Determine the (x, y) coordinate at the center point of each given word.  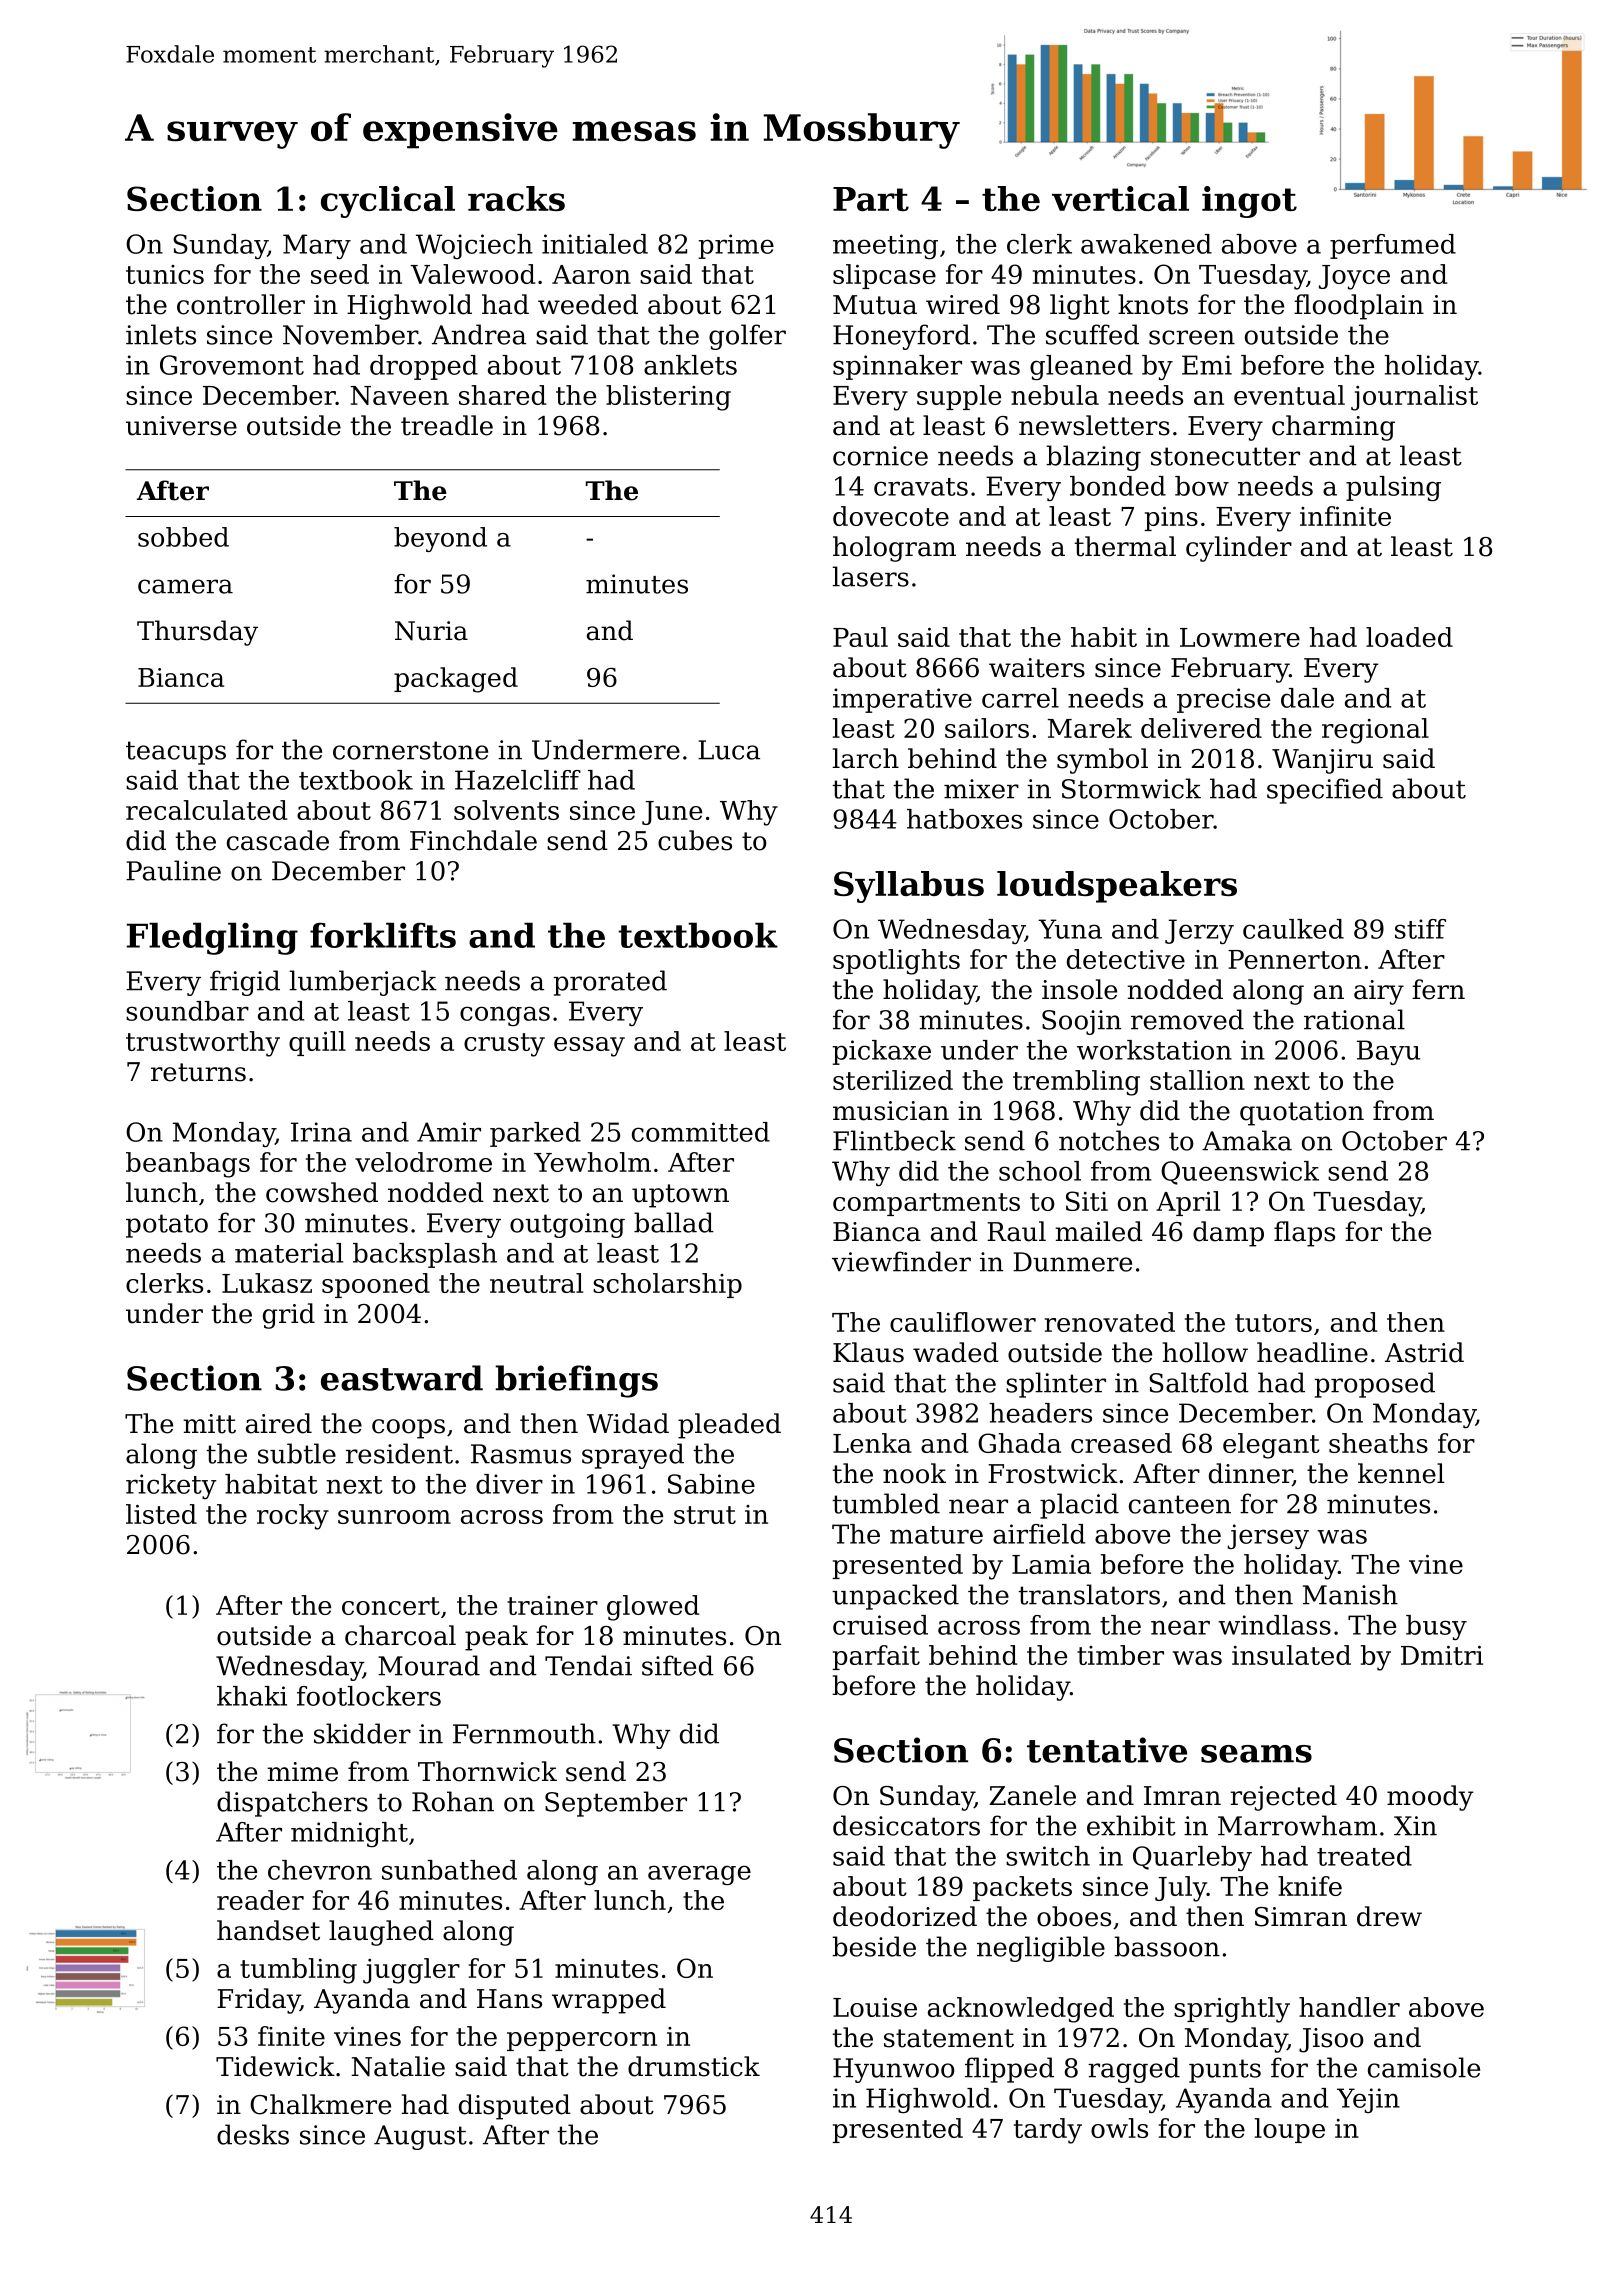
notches (1109, 1140)
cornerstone (410, 750)
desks (253, 2134)
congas (505, 1016)
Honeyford (901, 337)
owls (1119, 2128)
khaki (252, 1696)
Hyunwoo (894, 2070)
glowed (653, 1608)
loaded (1409, 637)
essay (589, 1047)
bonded (1118, 486)
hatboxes (964, 819)
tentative (1107, 1750)
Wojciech (474, 246)
